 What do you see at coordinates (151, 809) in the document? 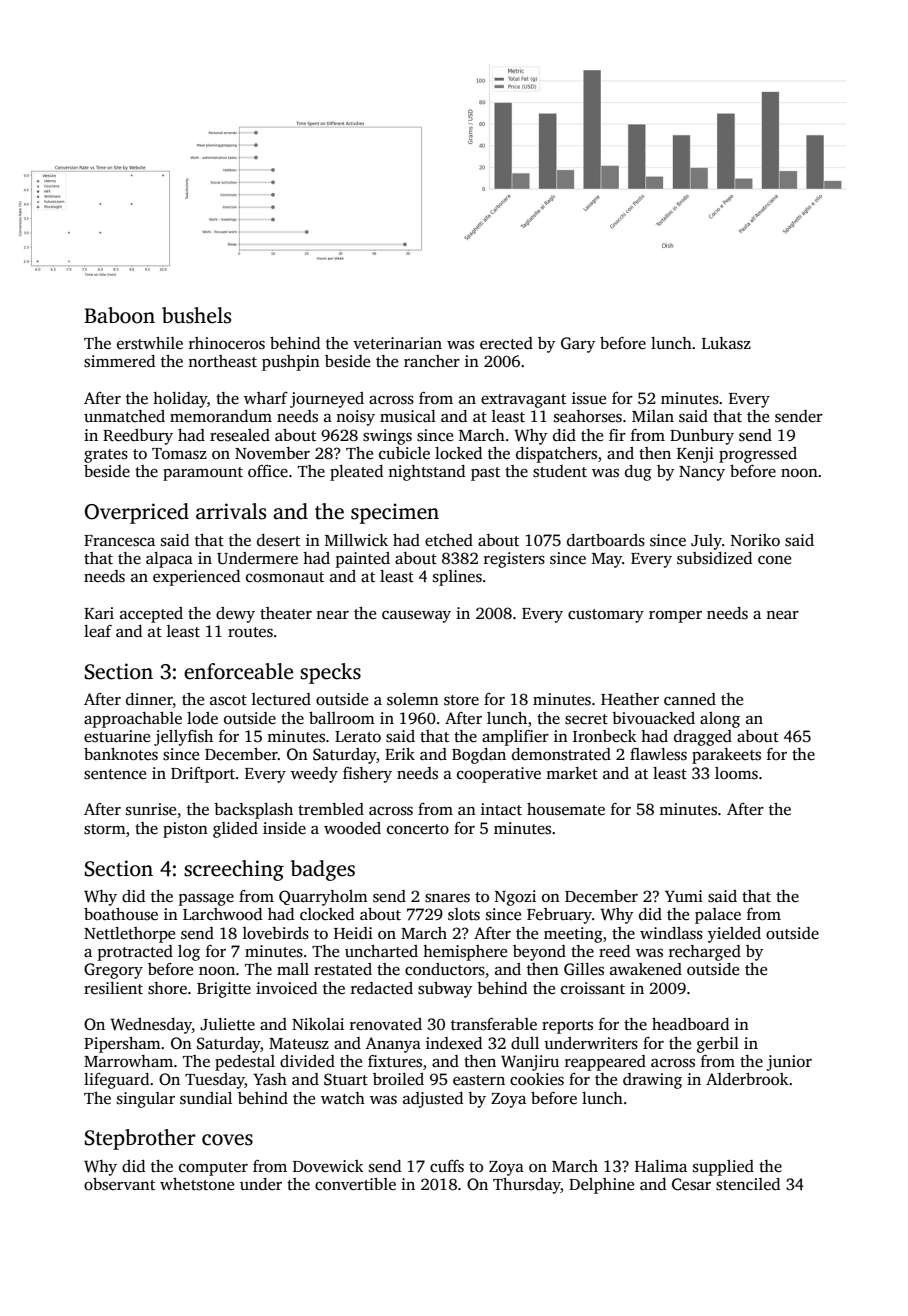
I see `sunrise` at bounding box center [151, 809].
